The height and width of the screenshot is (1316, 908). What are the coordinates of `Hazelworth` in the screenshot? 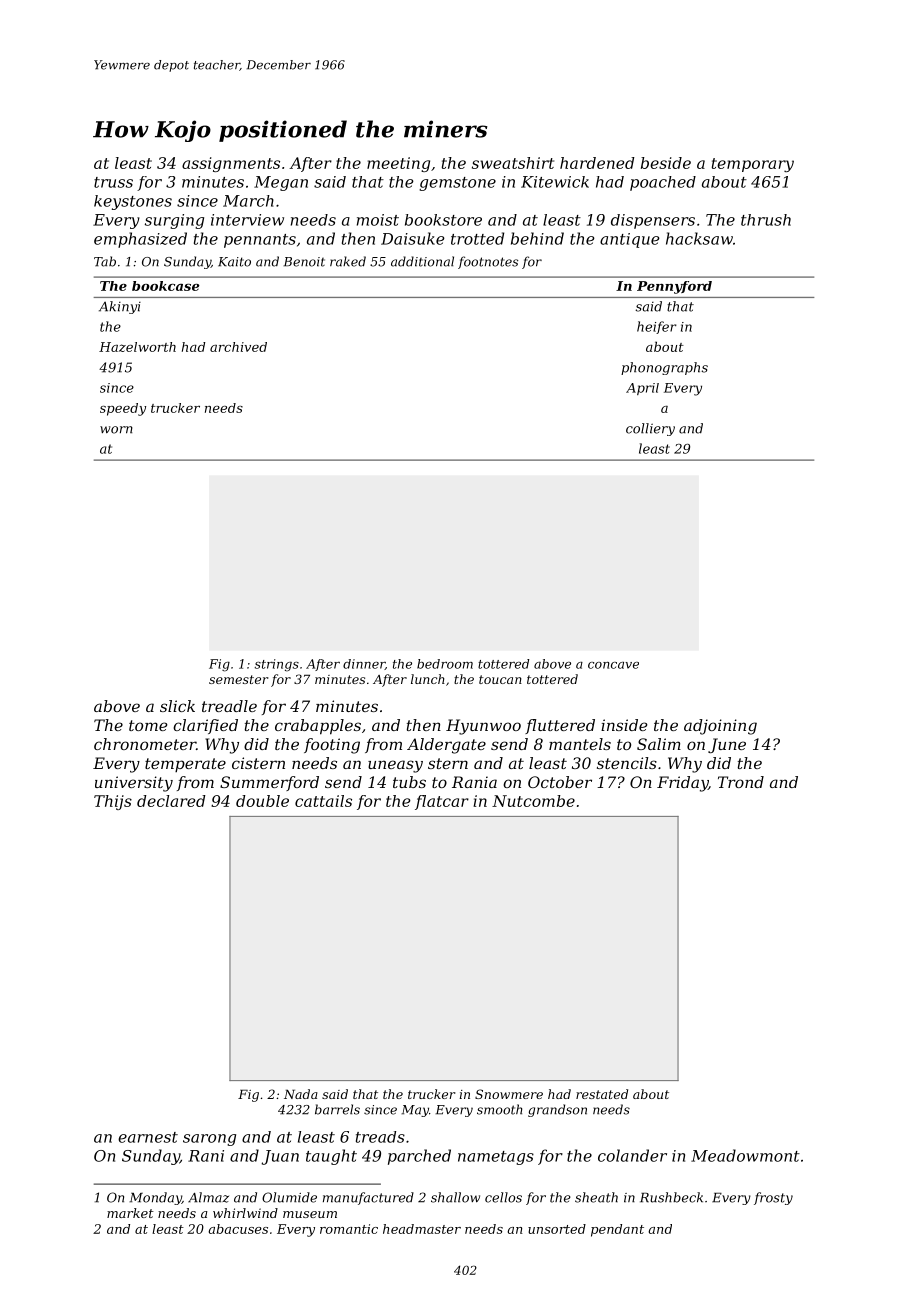 It's located at (137, 347).
